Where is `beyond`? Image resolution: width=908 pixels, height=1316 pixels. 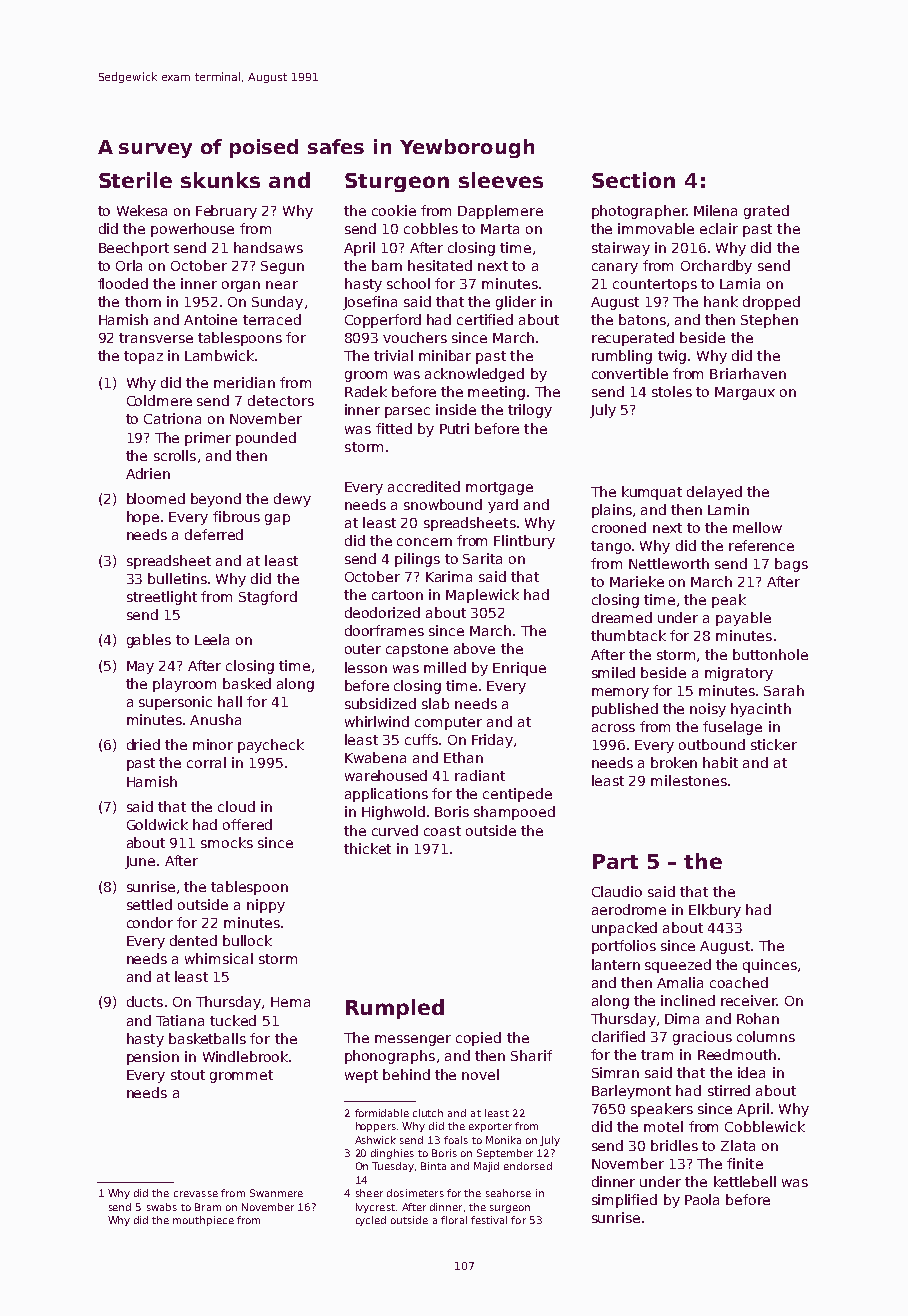
beyond is located at coordinates (216, 500).
